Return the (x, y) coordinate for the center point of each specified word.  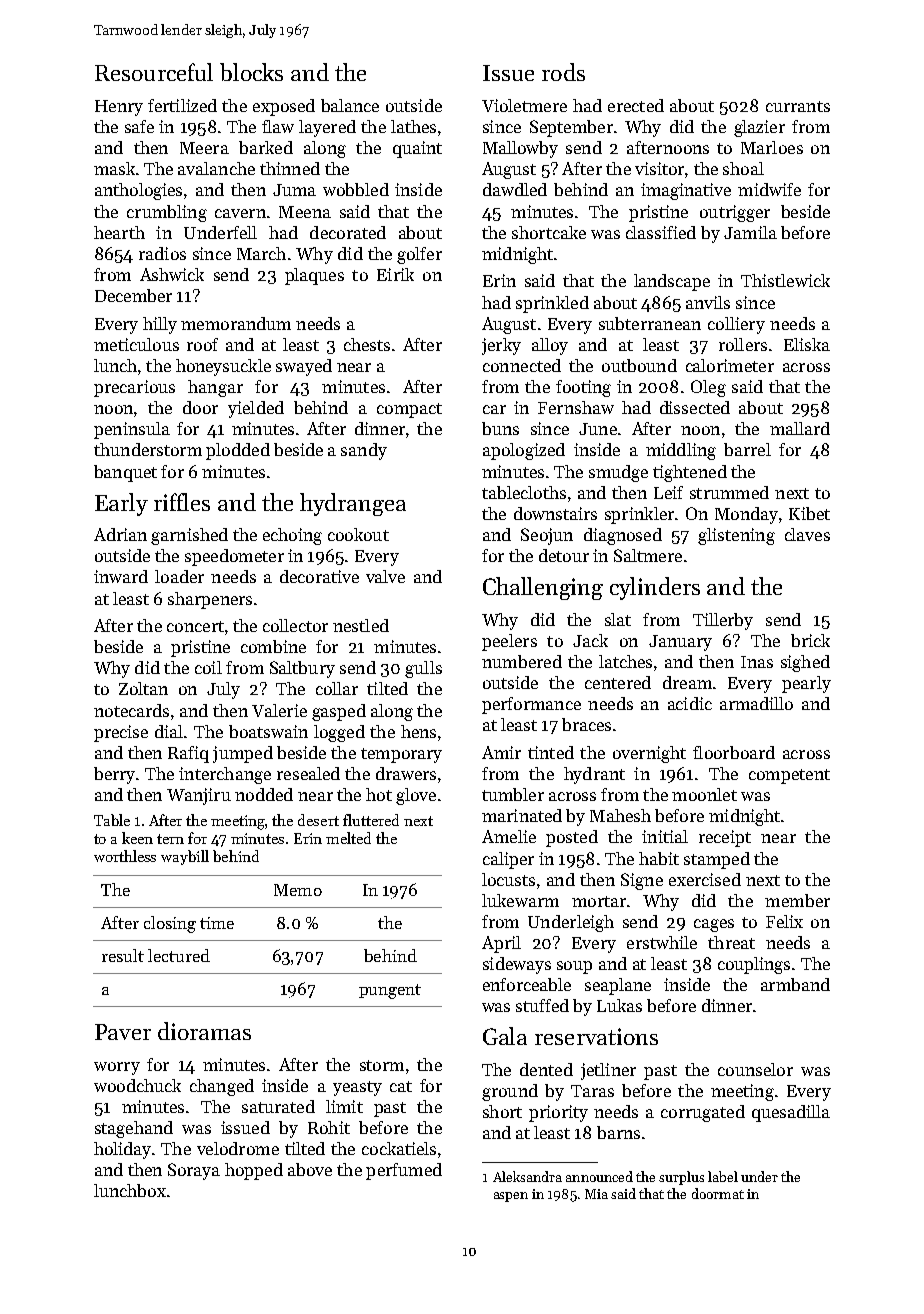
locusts (508, 879)
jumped (243, 754)
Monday (746, 515)
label (723, 1176)
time (217, 923)
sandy (364, 451)
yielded (256, 409)
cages (714, 925)
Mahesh (620, 815)
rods (563, 72)
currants (798, 106)
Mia (596, 1194)
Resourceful (154, 72)
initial (665, 836)
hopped (254, 1171)
